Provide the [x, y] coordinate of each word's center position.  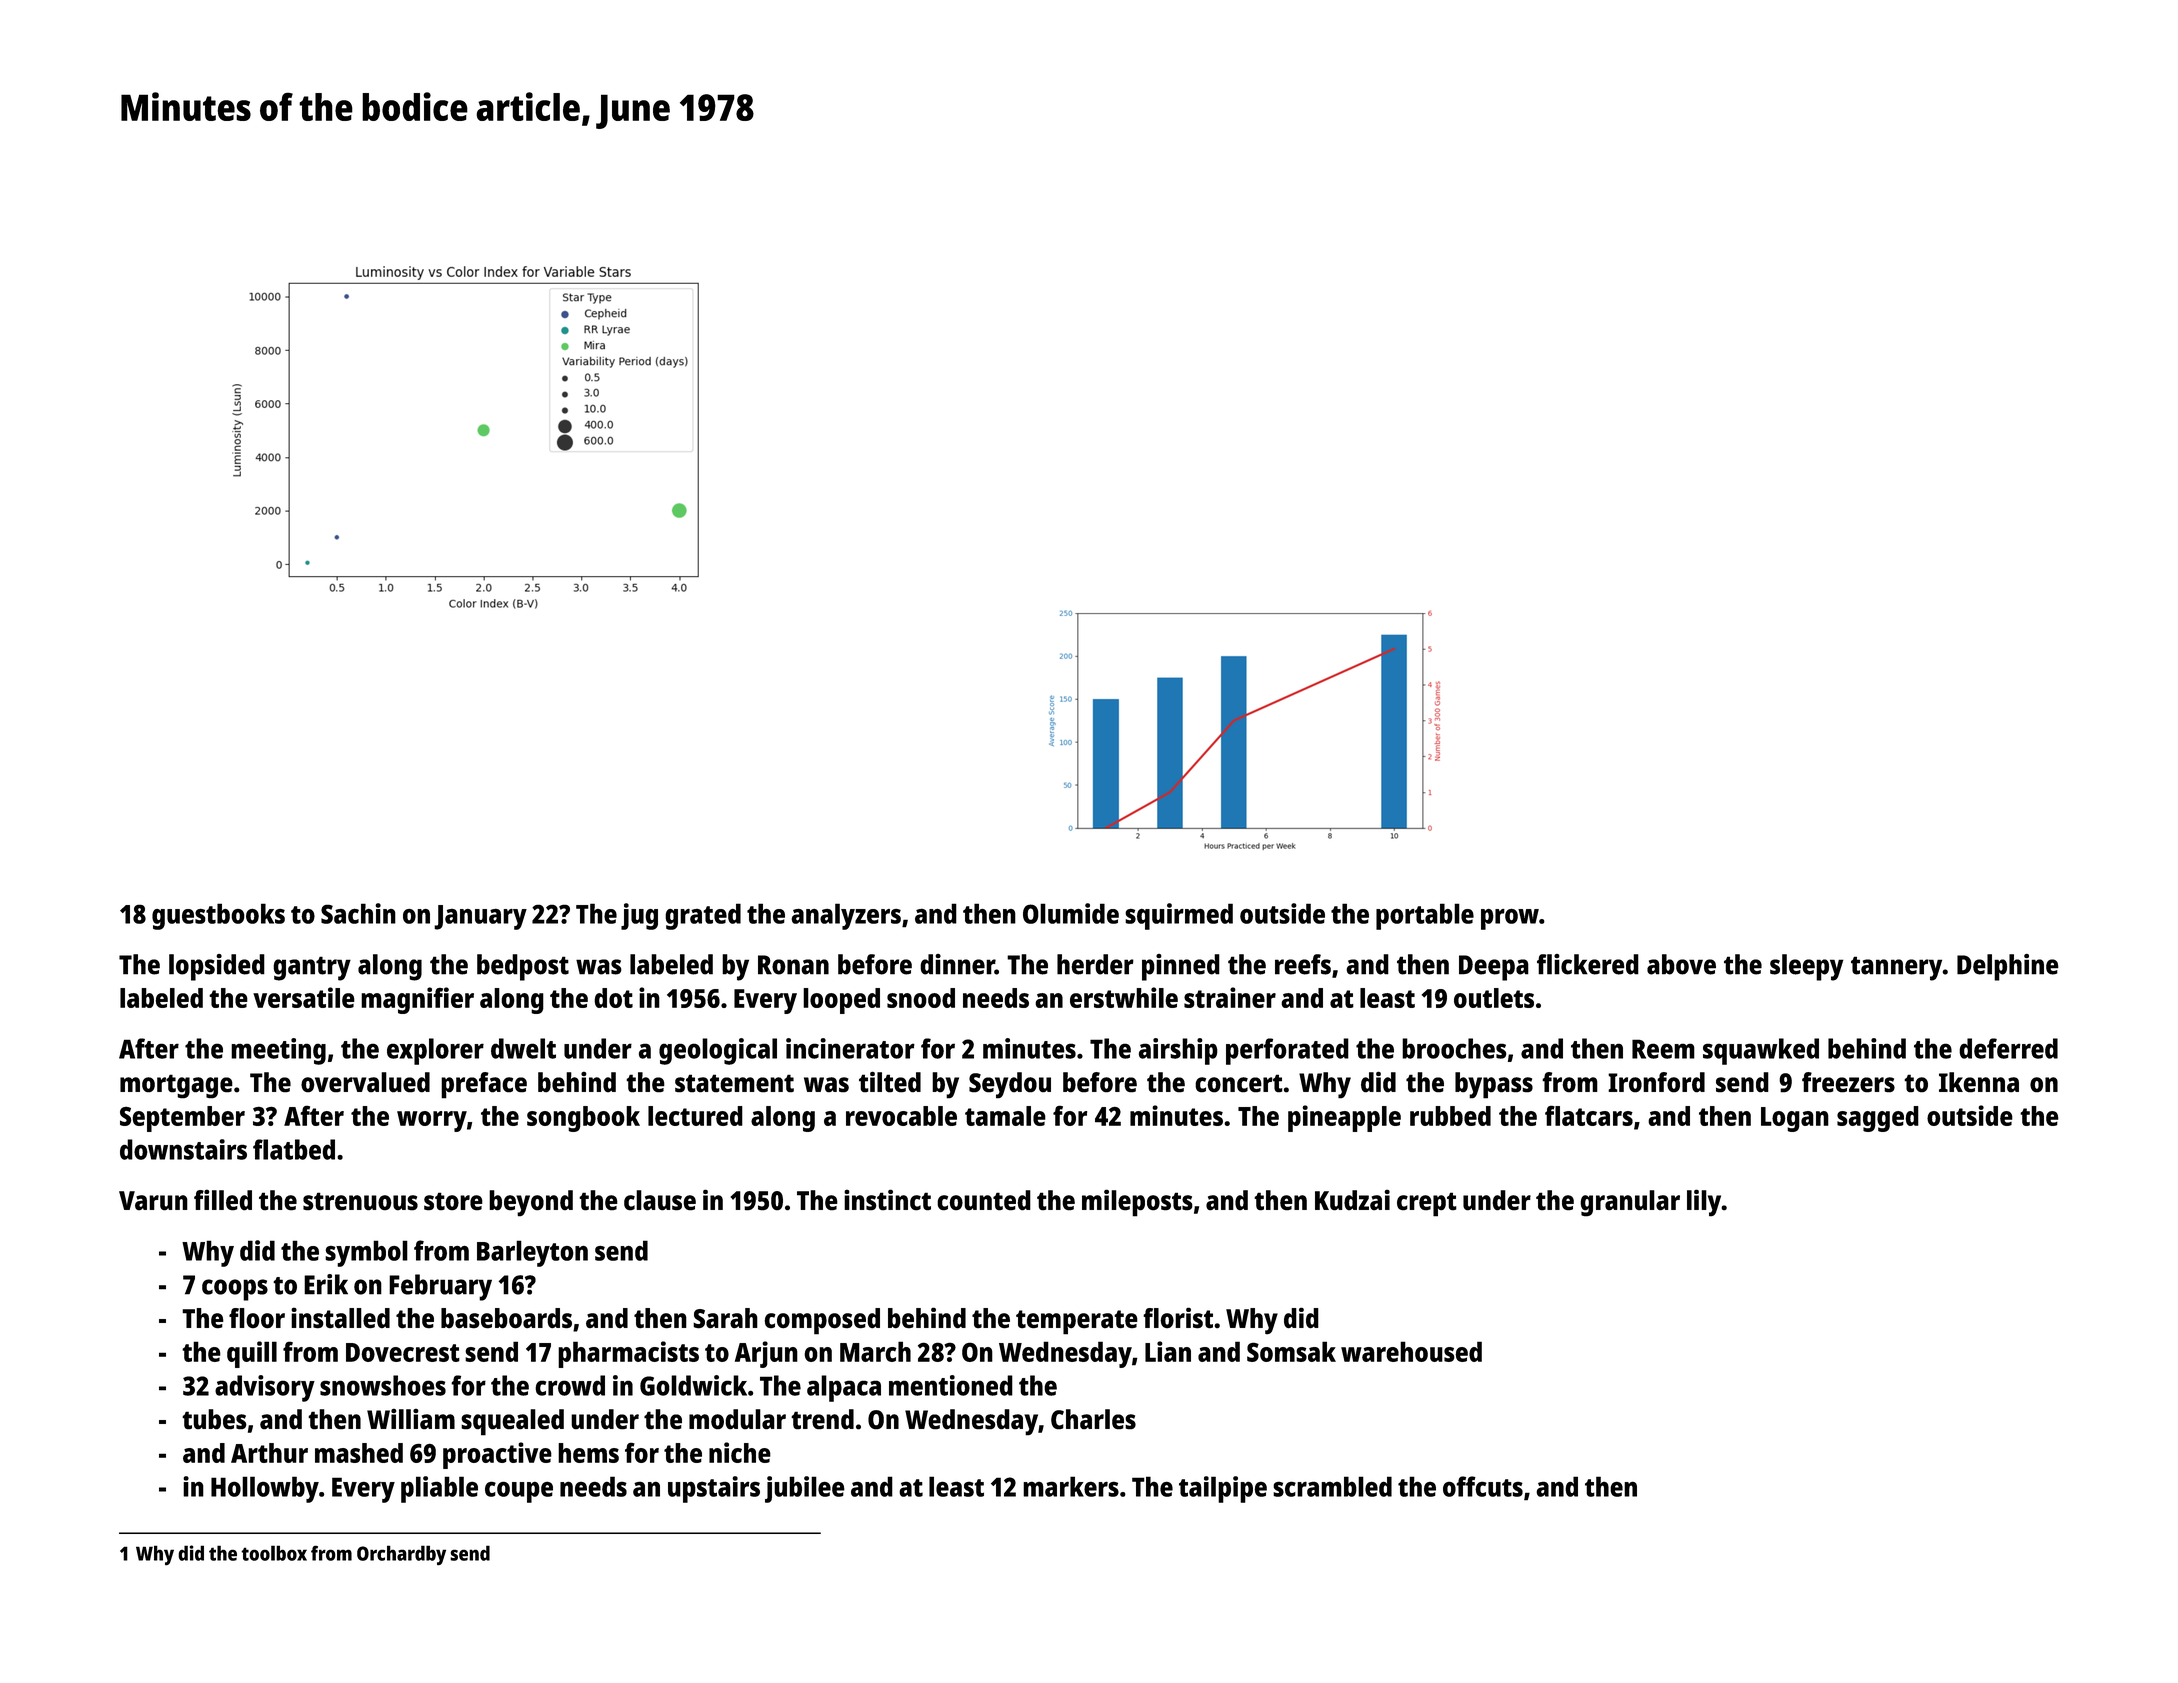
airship [1178, 1051]
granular [1630, 1203]
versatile [304, 997]
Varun [153, 1201]
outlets [1494, 998]
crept [1427, 1204]
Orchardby [401, 1555]
